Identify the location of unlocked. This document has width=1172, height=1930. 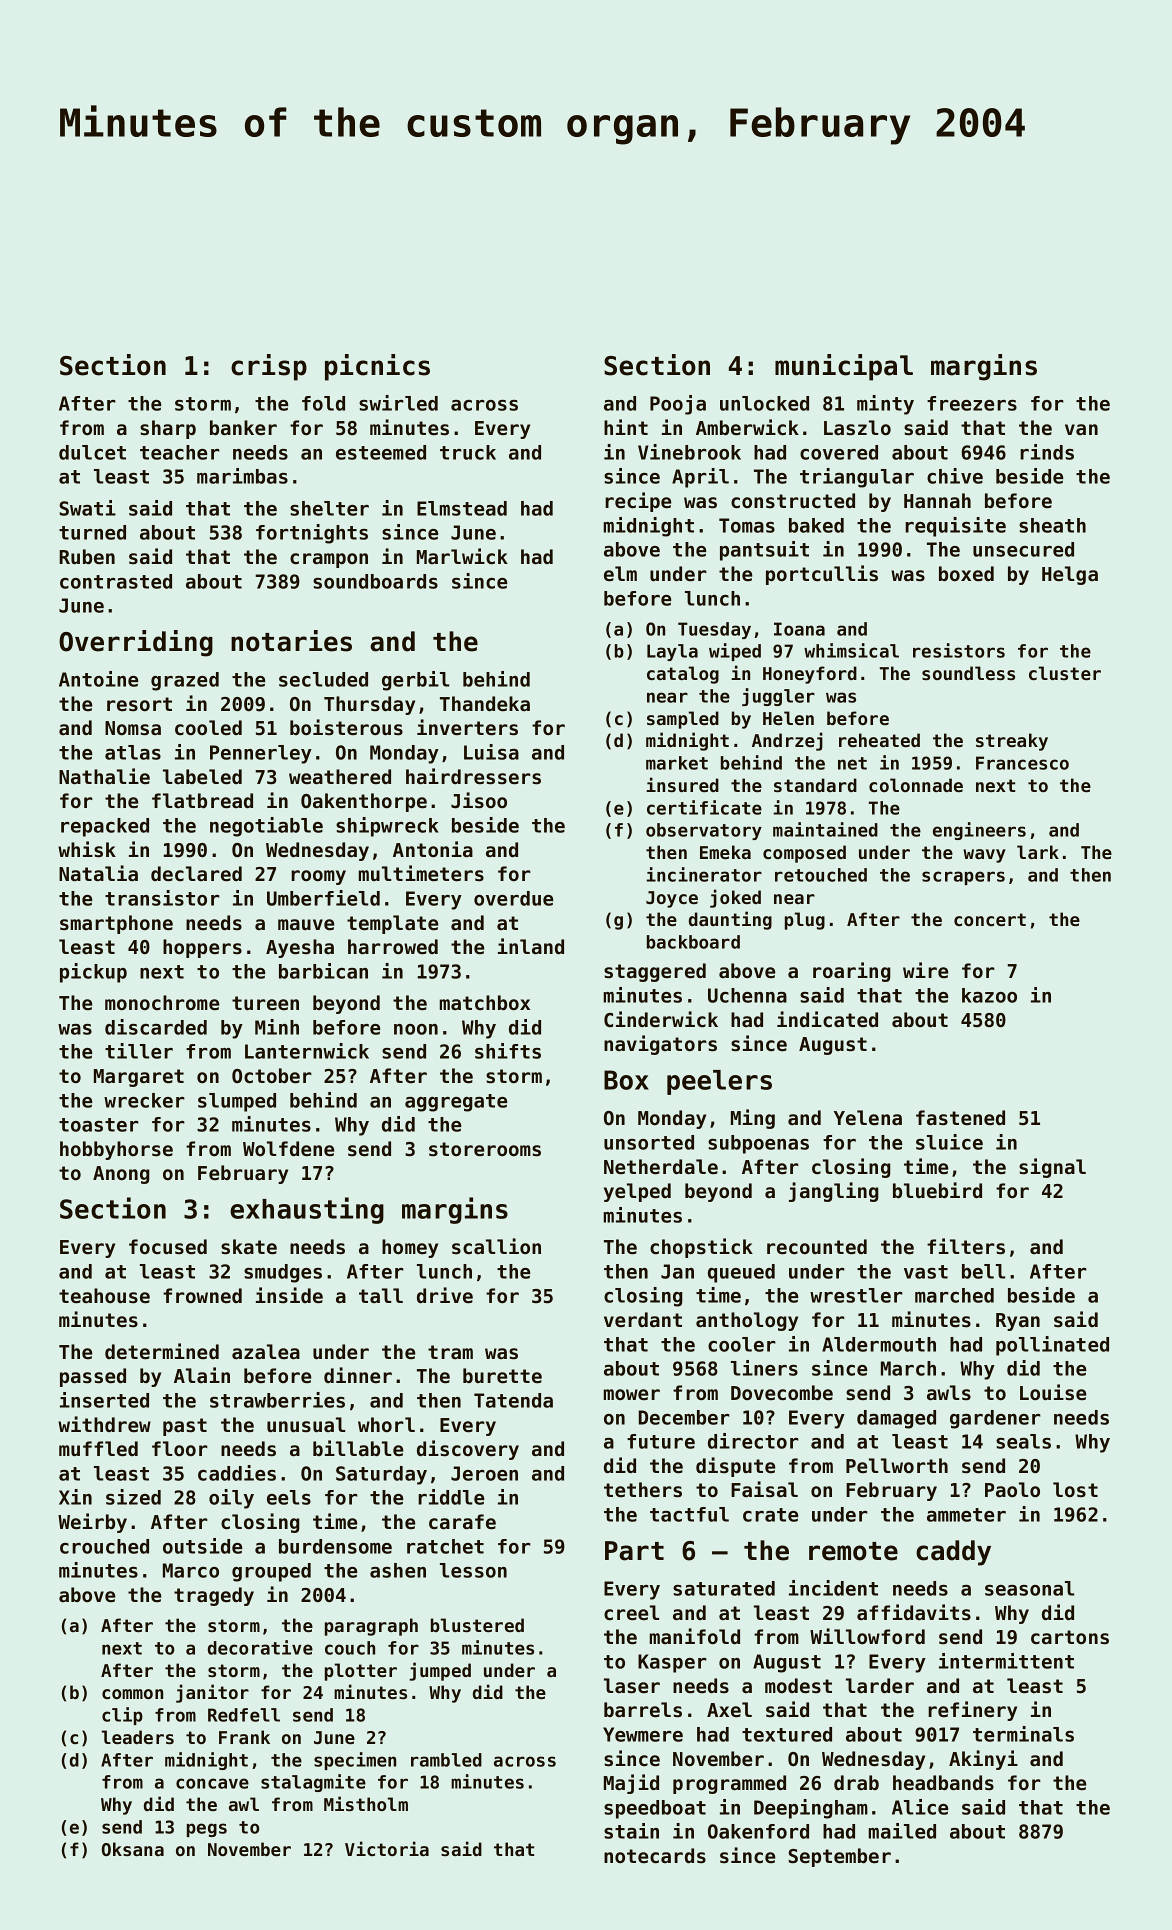
(764, 403).
